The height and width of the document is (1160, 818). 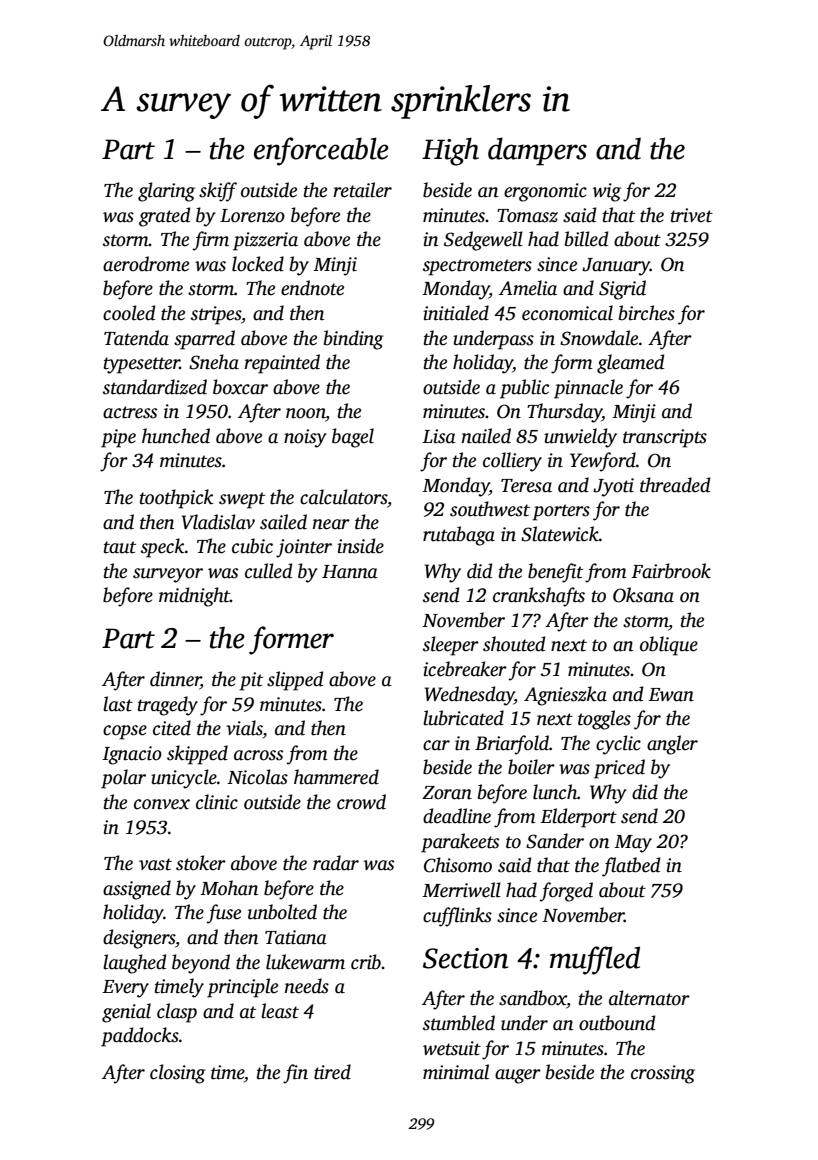 I want to click on grated, so click(x=164, y=217).
